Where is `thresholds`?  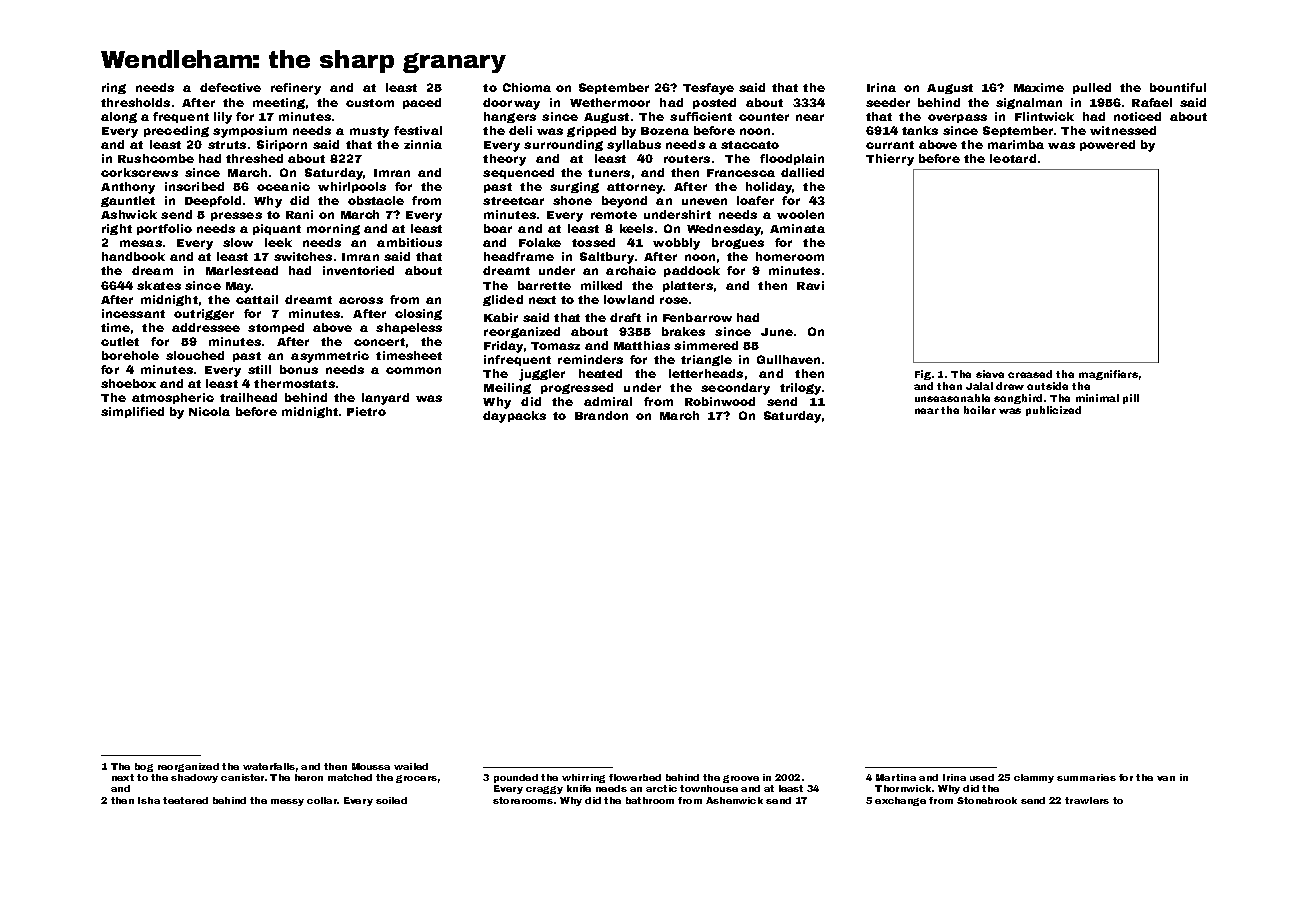 thresholds is located at coordinates (135, 102).
